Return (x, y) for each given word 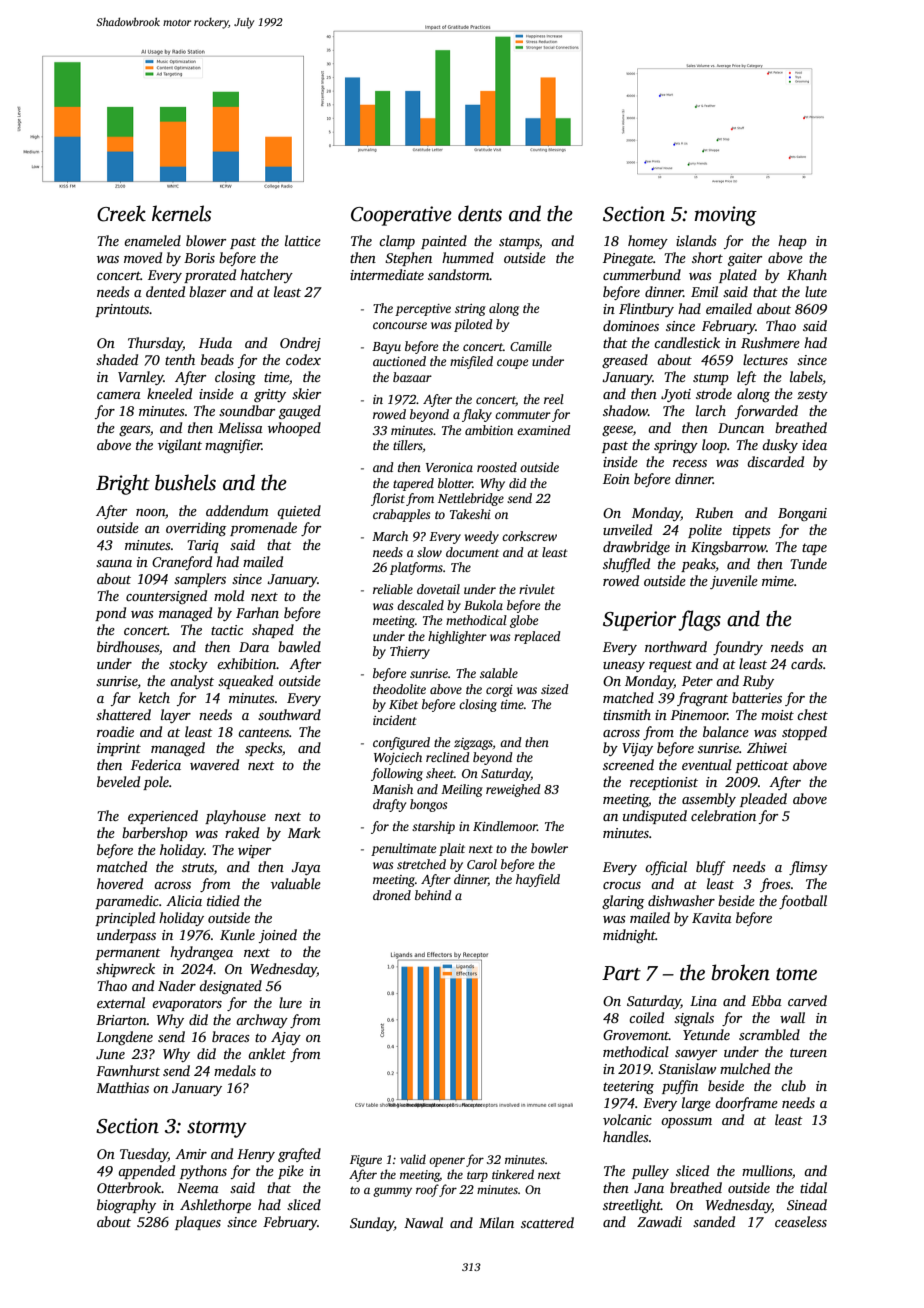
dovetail (438, 589)
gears (134, 431)
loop (714, 446)
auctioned (399, 361)
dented (165, 291)
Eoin (616, 479)
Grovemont (636, 1035)
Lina (703, 1001)
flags (699, 620)
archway (262, 1021)
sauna (114, 563)
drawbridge (636, 548)
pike (291, 1172)
